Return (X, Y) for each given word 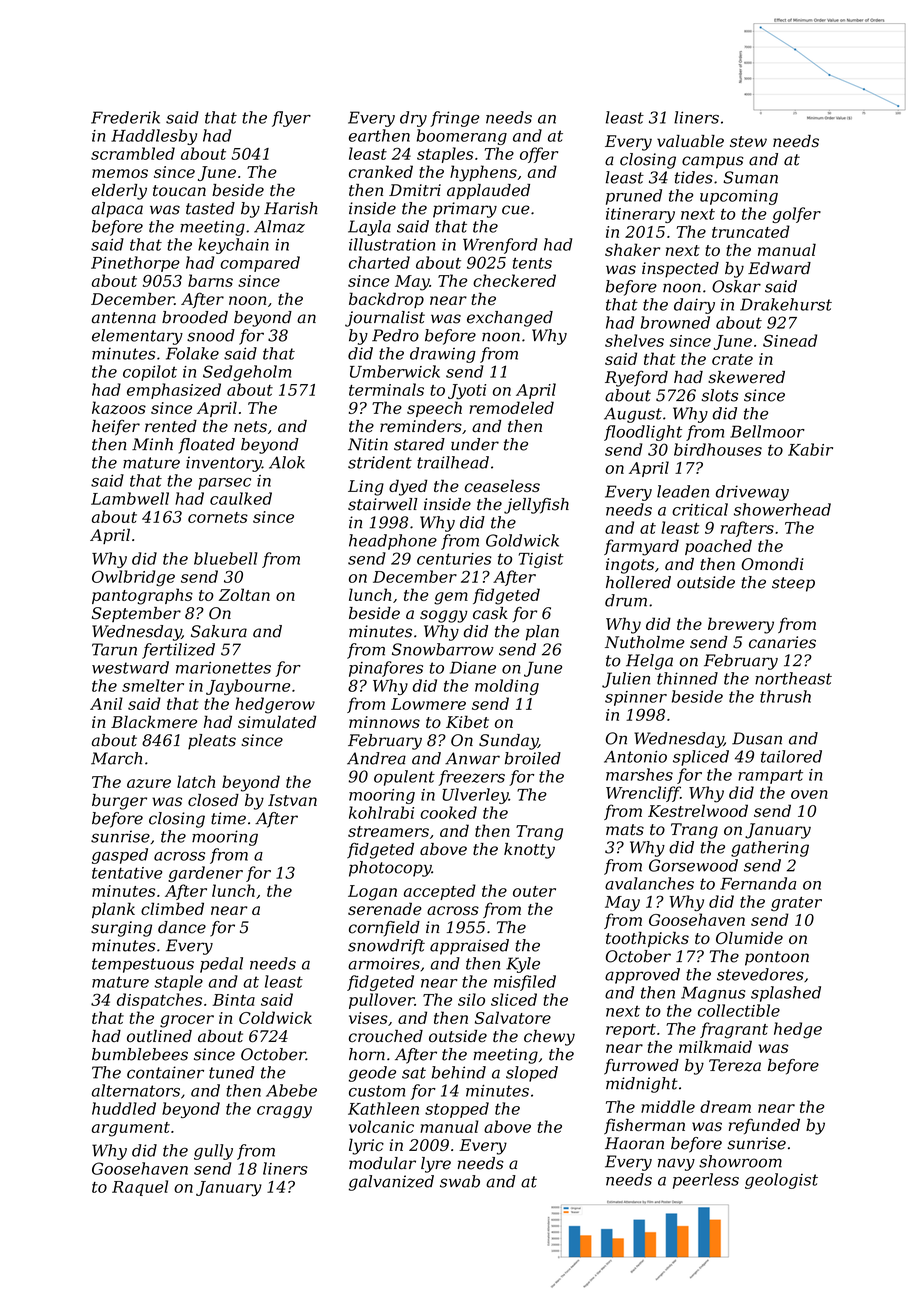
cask (490, 613)
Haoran (634, 1143)
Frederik (125, 117)
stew (748, 142)
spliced (701, 758)
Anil (106, 703)
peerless (706, 1181)
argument (131, 1129)
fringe (454, 119)
